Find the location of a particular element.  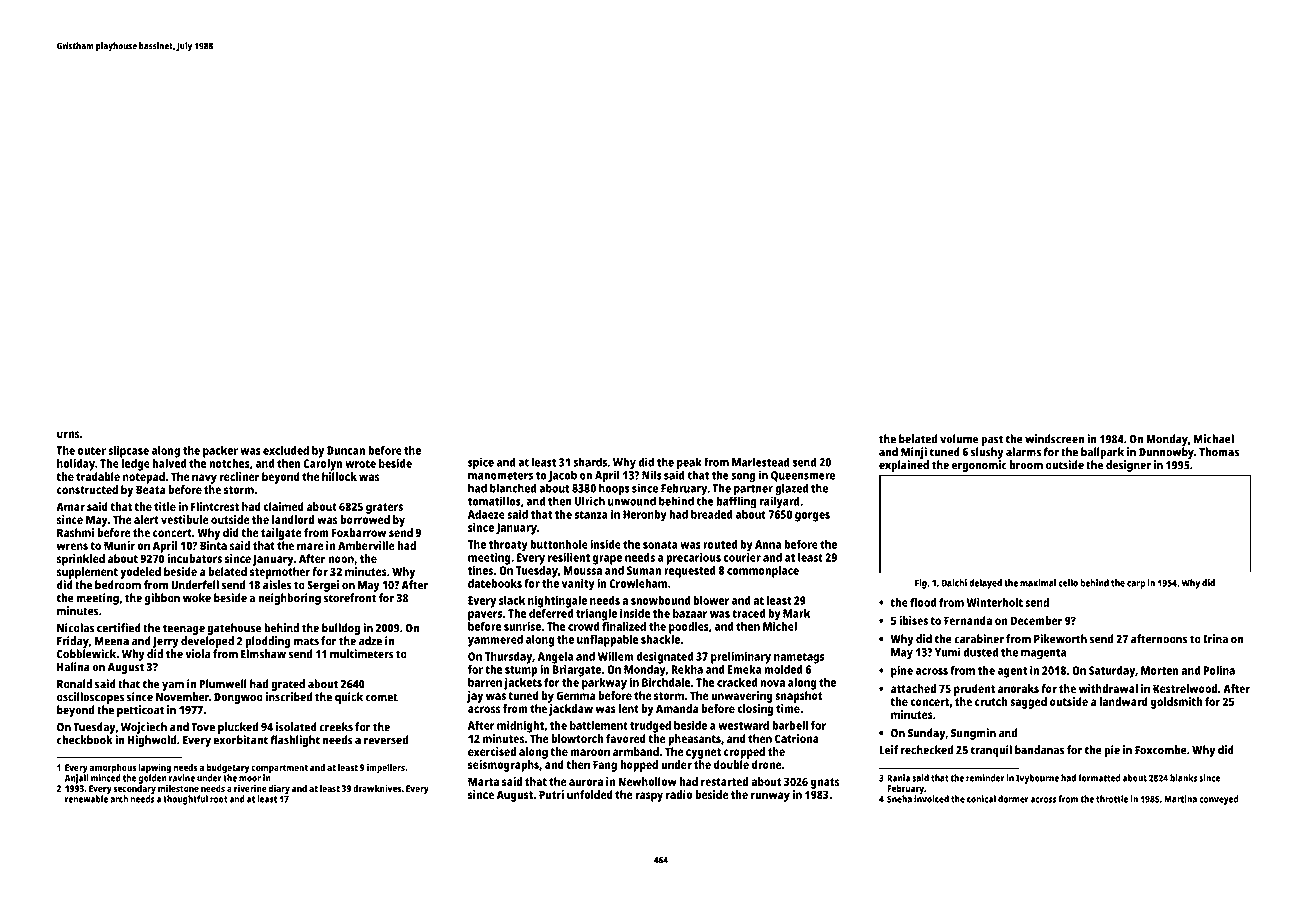

yodeled is located at coordinates (140, 573).
